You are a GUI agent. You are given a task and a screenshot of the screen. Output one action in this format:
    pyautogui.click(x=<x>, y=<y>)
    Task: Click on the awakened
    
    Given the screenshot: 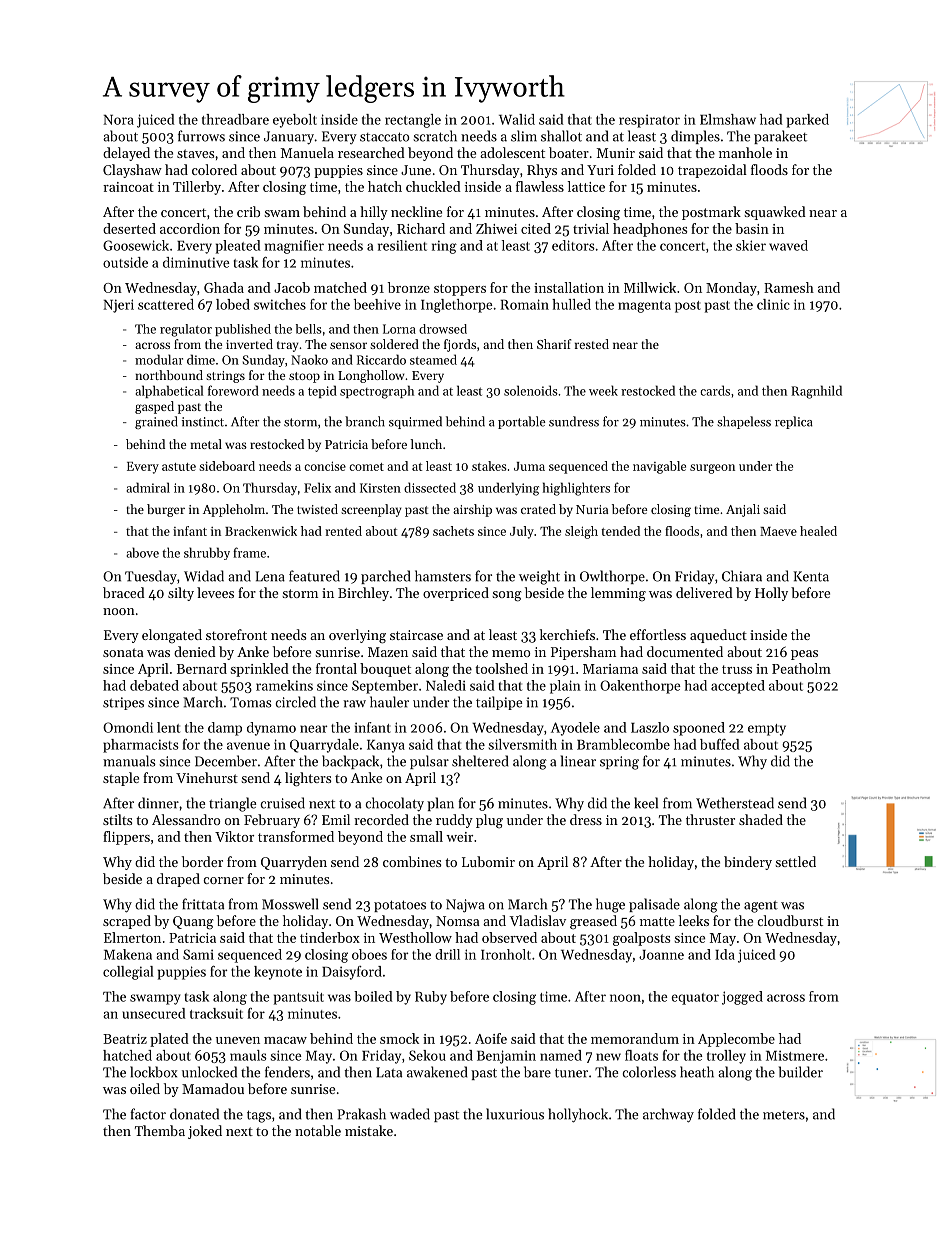 What is the action you would take?
    pyautogui.click(x=437, y=1072)
